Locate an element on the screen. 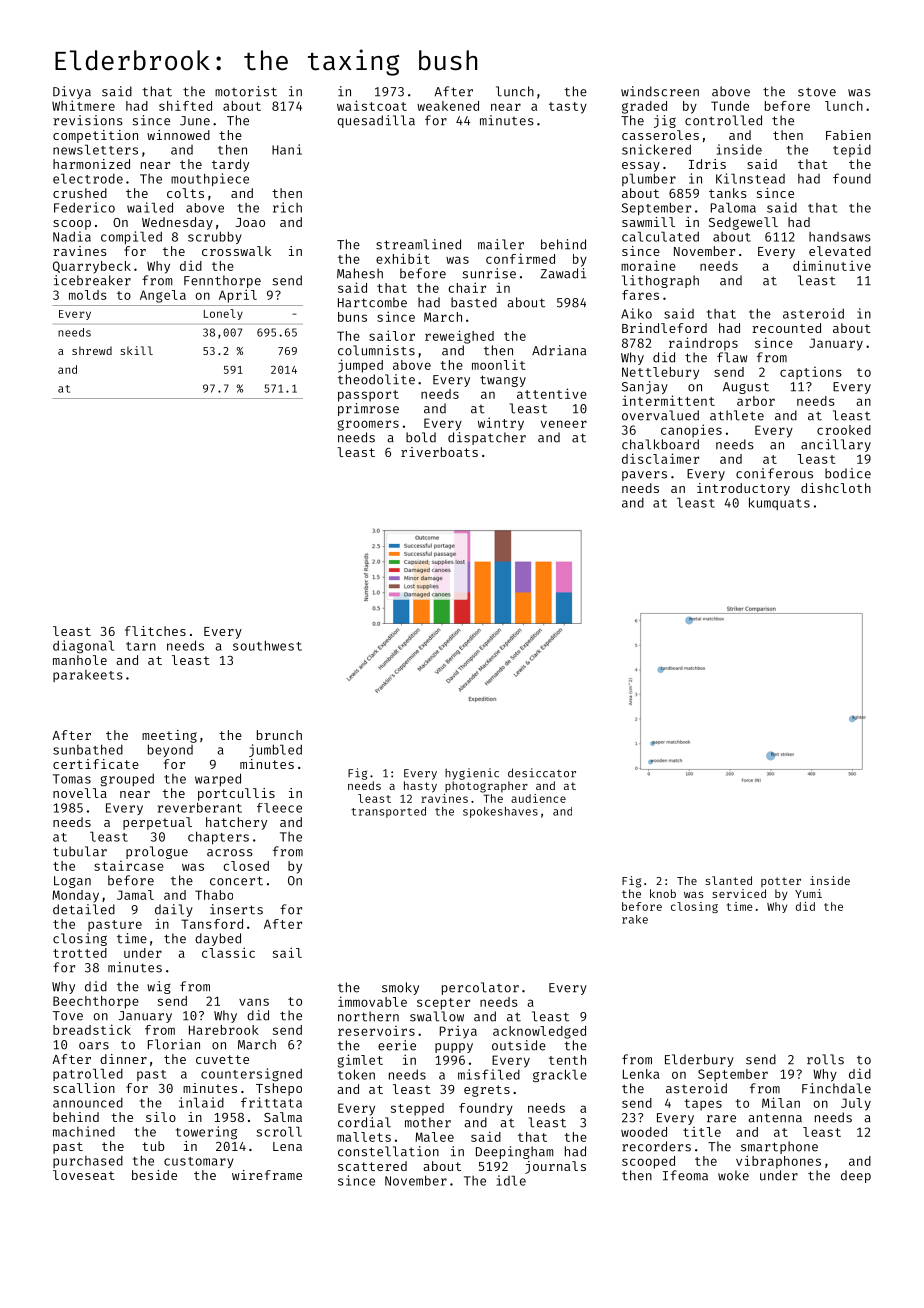 The height and width of the screenshot is (1308, 924). windscreen is located at coordinates (660, 91).
